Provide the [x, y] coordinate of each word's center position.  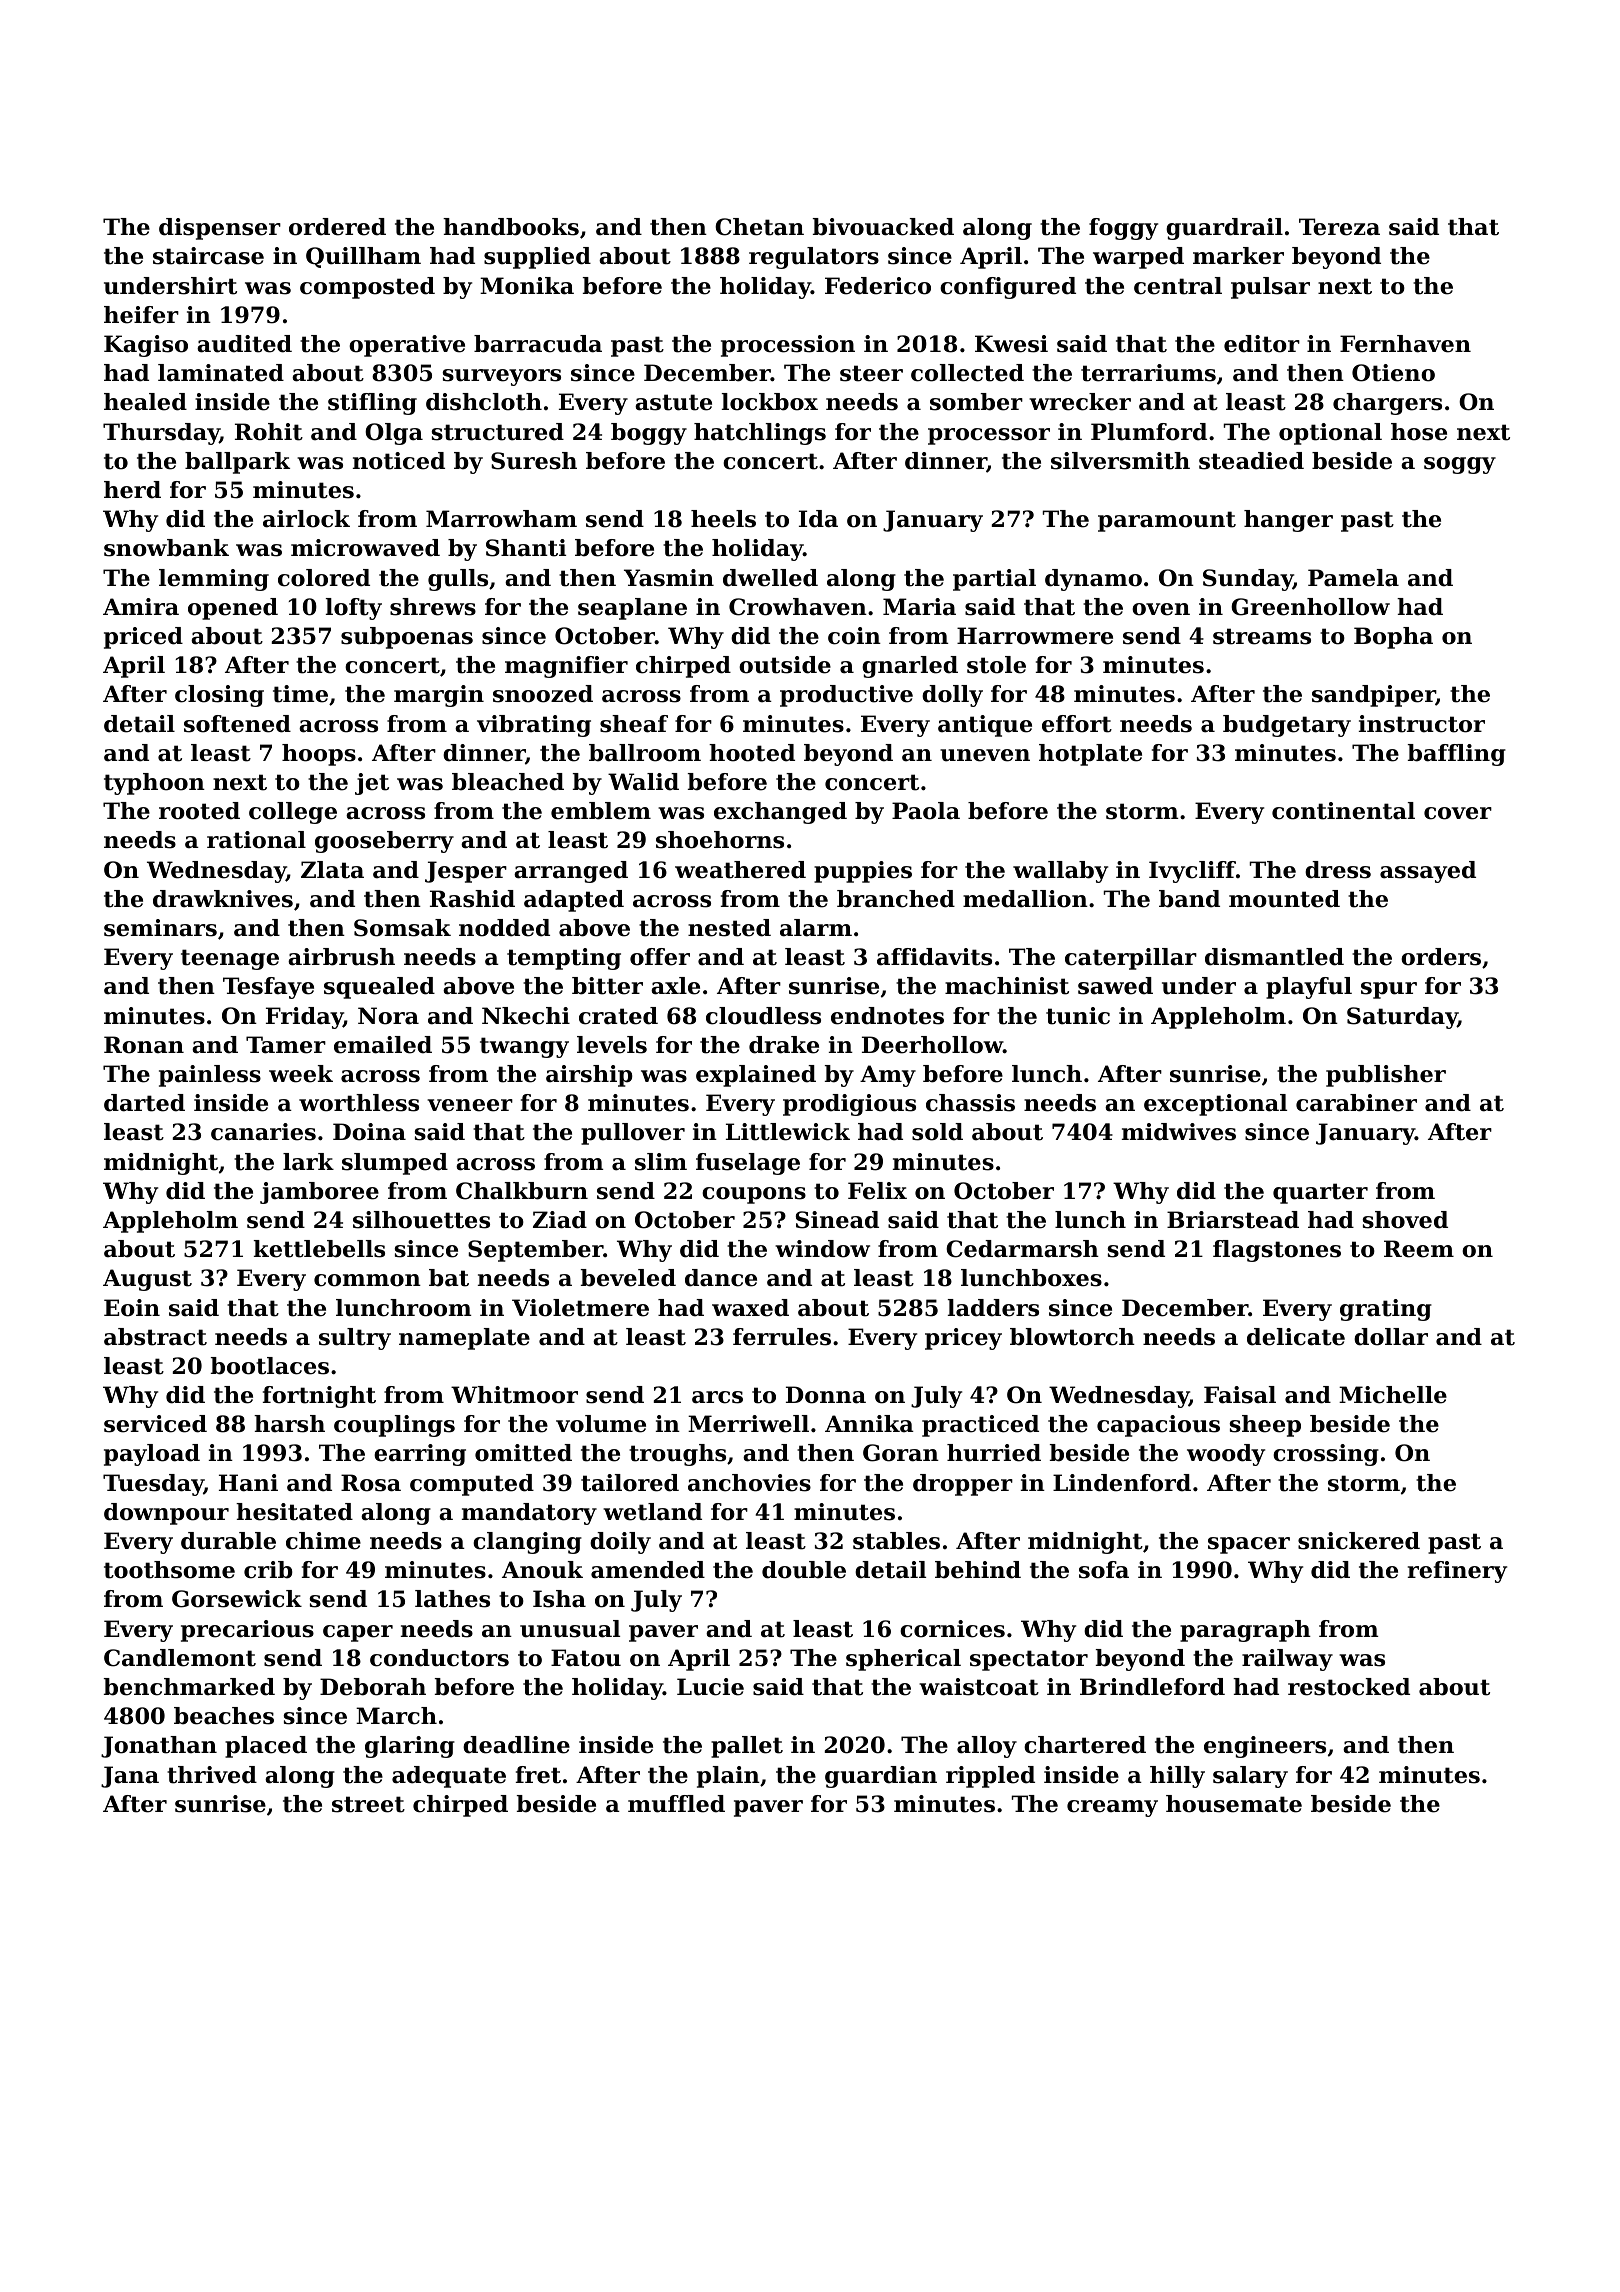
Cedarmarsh [1022, 1249]
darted [144, 1103]
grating [1386, 1310]
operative [407, 346]
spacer [1249, 1545]
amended [648, 1570]
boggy [649, 434]
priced [143, 638]
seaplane [632, 609]
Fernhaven [1405, 344]
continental [1343, 811]
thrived [212, 1775]
